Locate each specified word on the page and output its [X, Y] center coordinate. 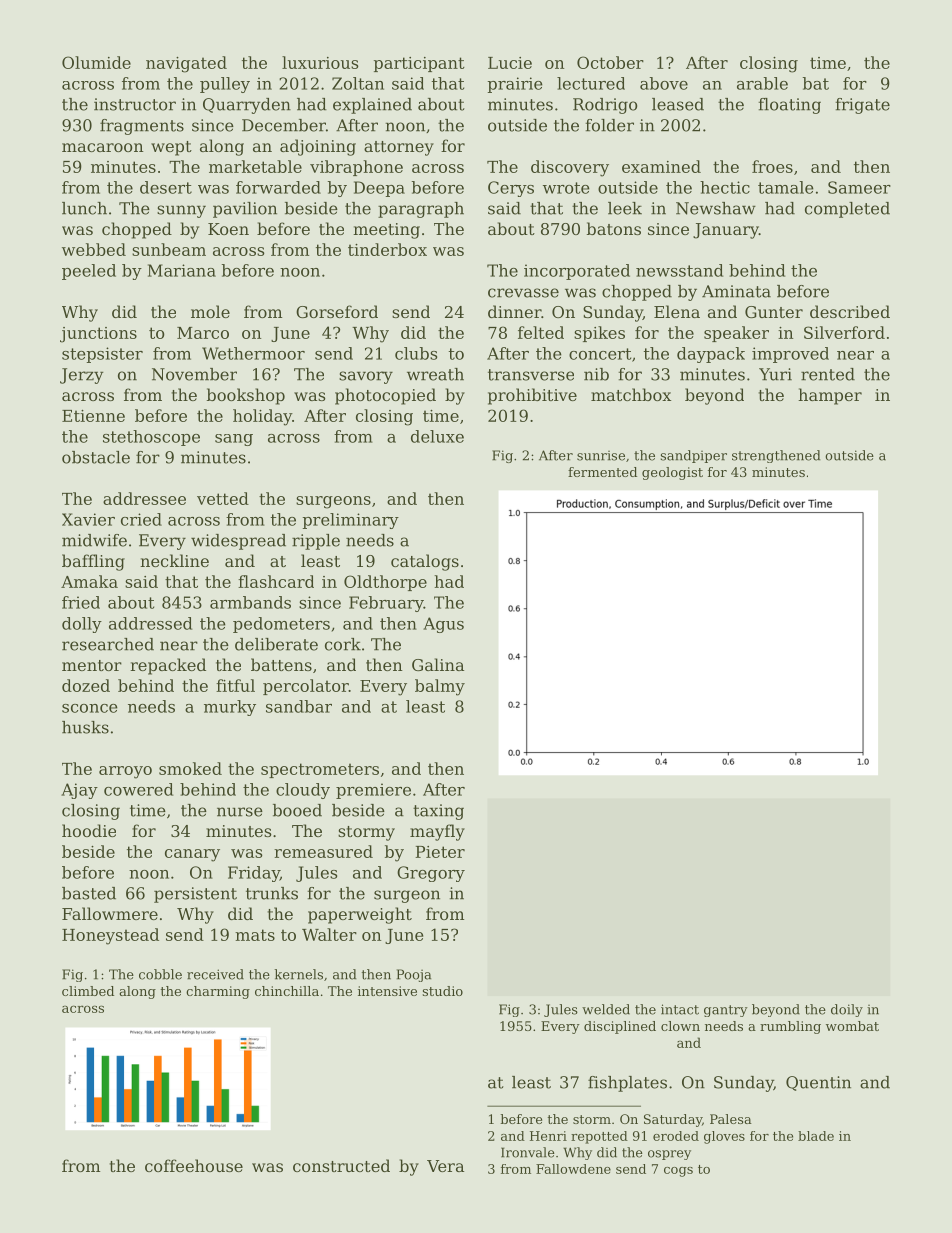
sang [234, 440]
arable [762, 83]
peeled [89, 272]
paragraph [421, 210]
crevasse [523, 293]
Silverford [844, 332]
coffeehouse [194, 1165]
